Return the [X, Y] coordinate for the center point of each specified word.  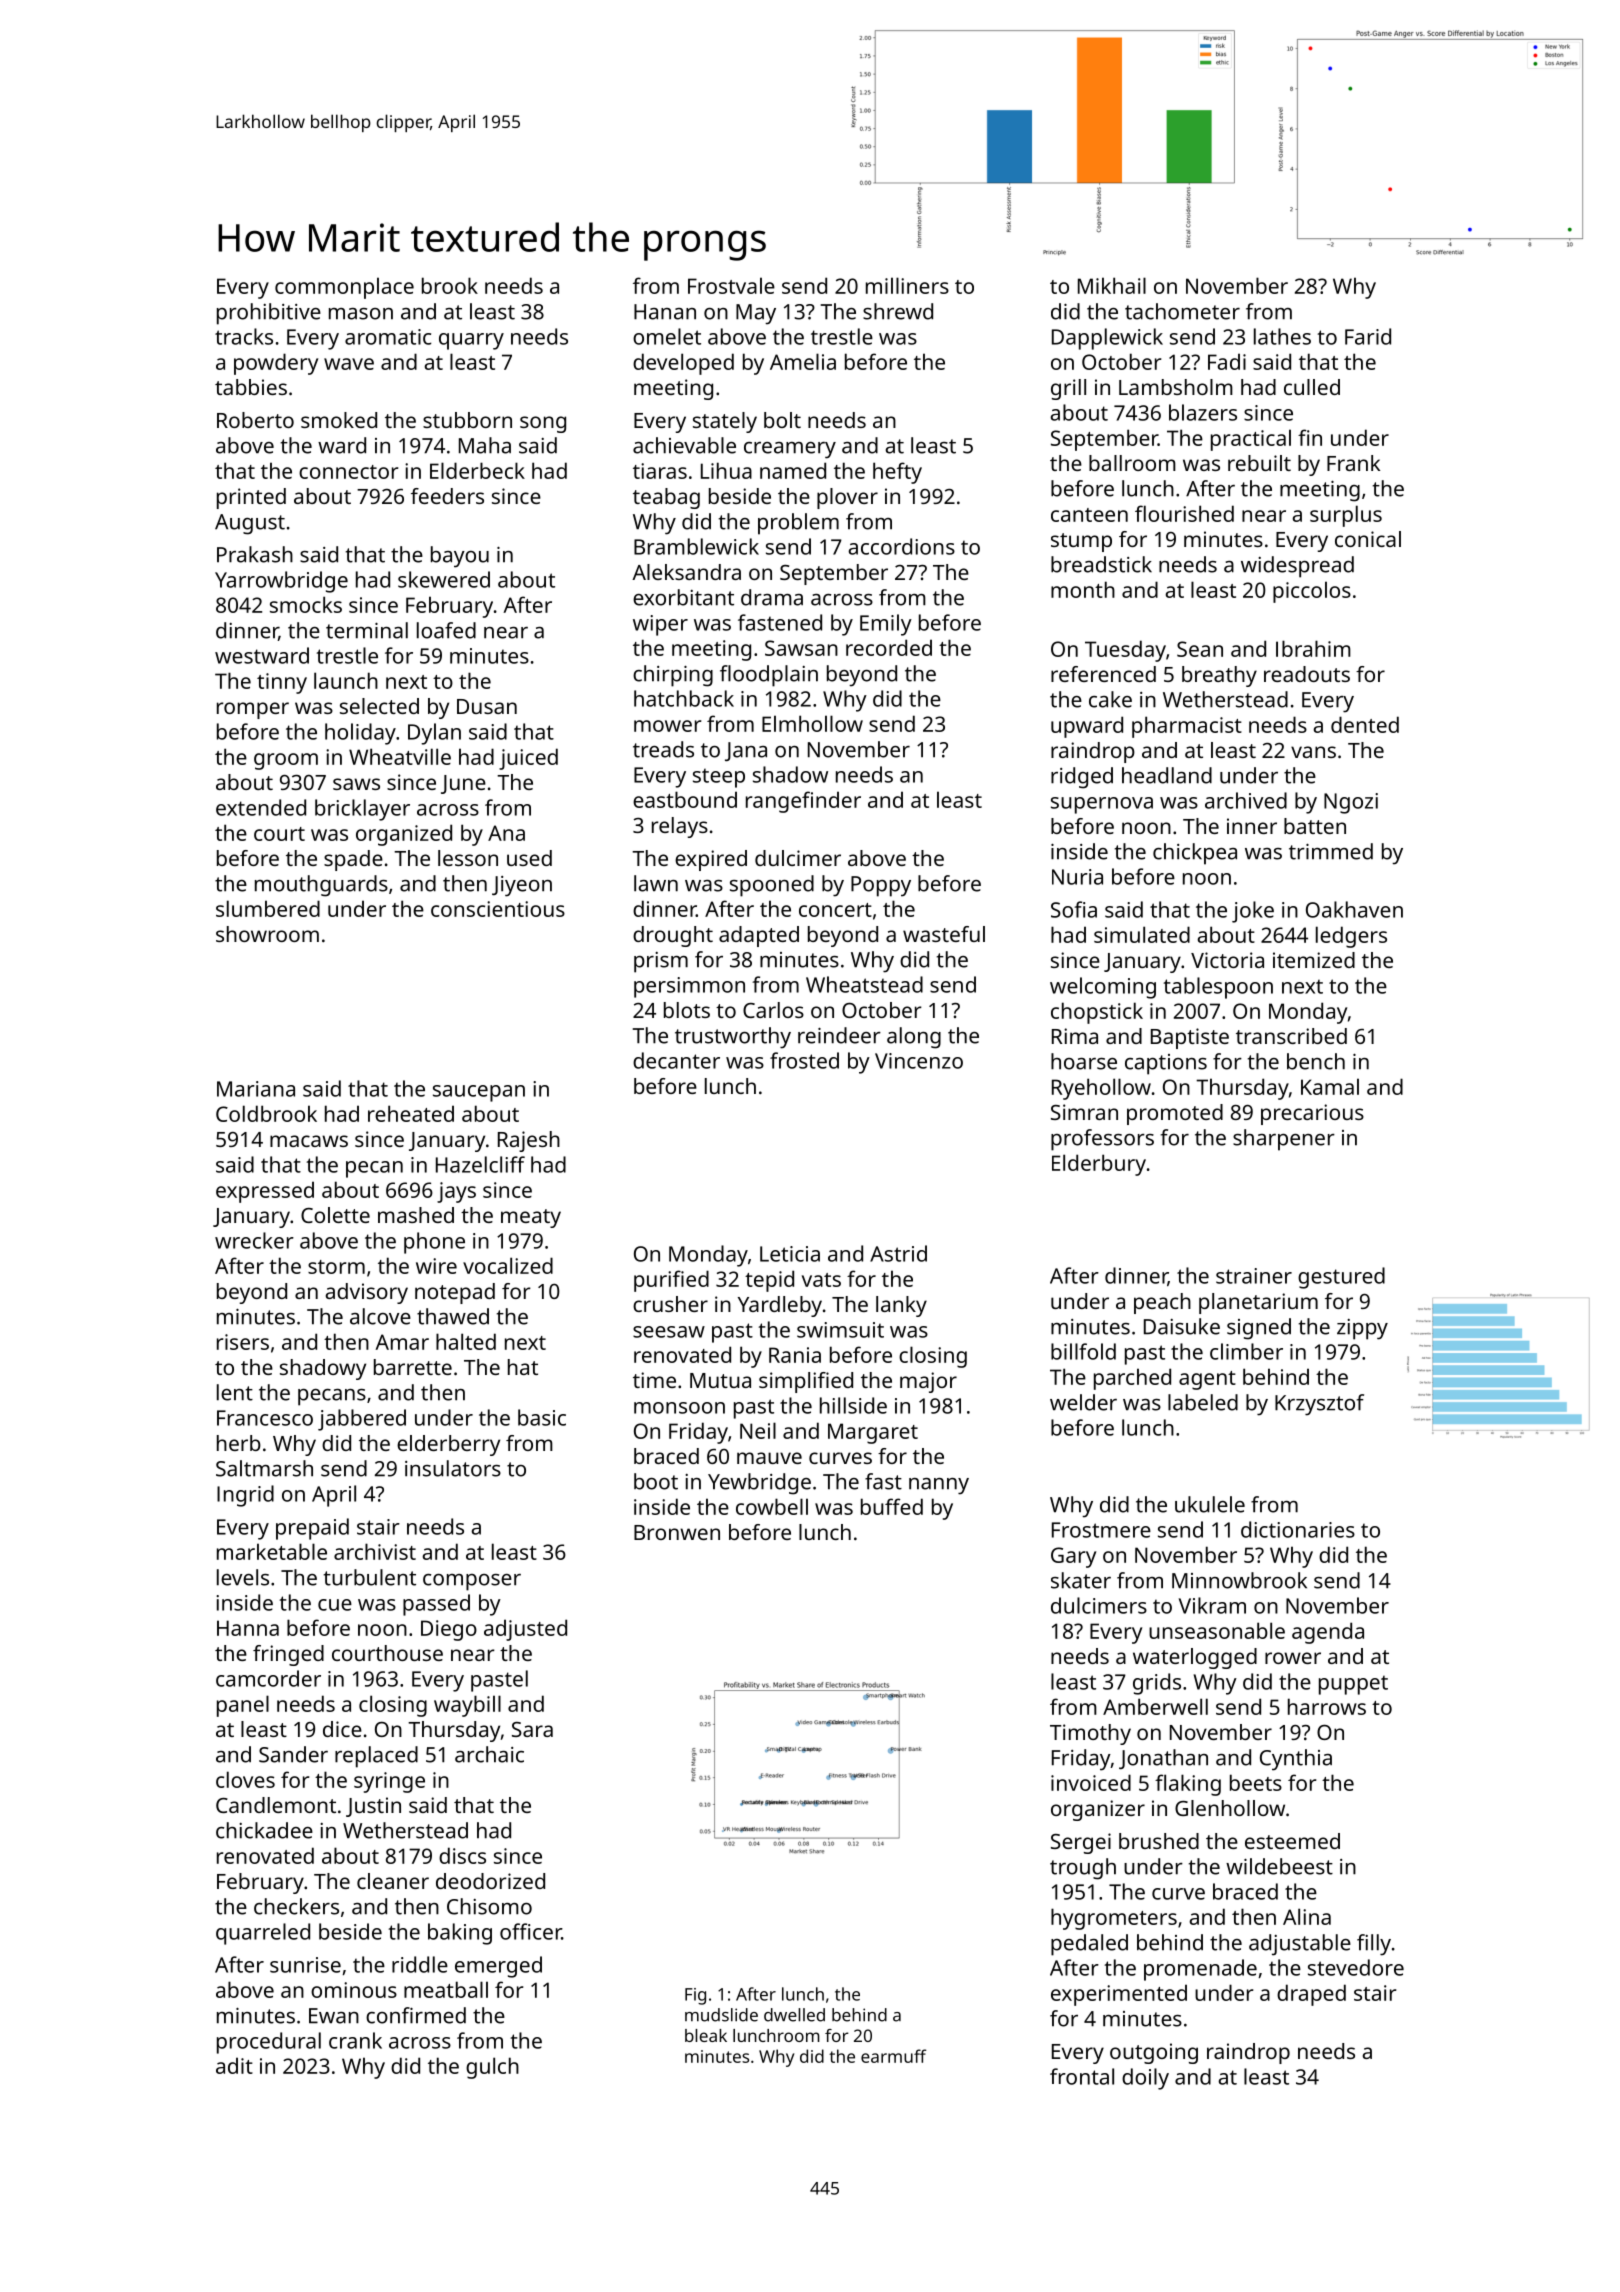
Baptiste [1190, 1038]
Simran [1084, 1112]
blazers [1203, 412]
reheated [411, 1113]
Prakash [255, 554]
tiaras [660, 471]
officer [531, 1931]
